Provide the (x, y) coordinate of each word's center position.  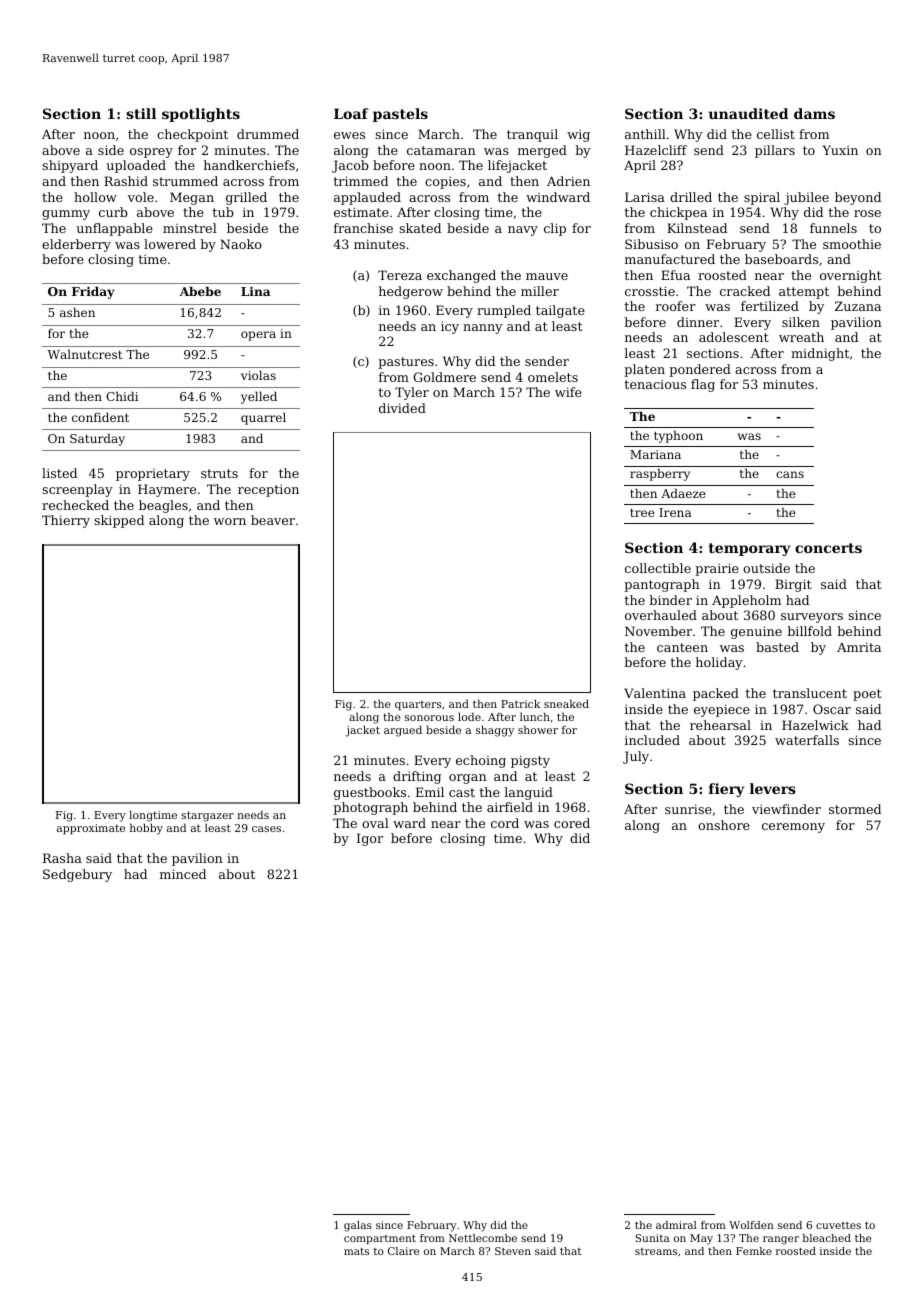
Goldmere (444, 377)
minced (183, 874)
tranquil (532, 135)
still (141, 113)
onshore (724, 825)
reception (268, 491)
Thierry (66, 521)
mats (356, 1251)
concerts (828, 548)
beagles (163, 506)
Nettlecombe (483, 1238)
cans (790, 474)
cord (505, 823)
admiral (676, 1225)
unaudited (748, 113)
